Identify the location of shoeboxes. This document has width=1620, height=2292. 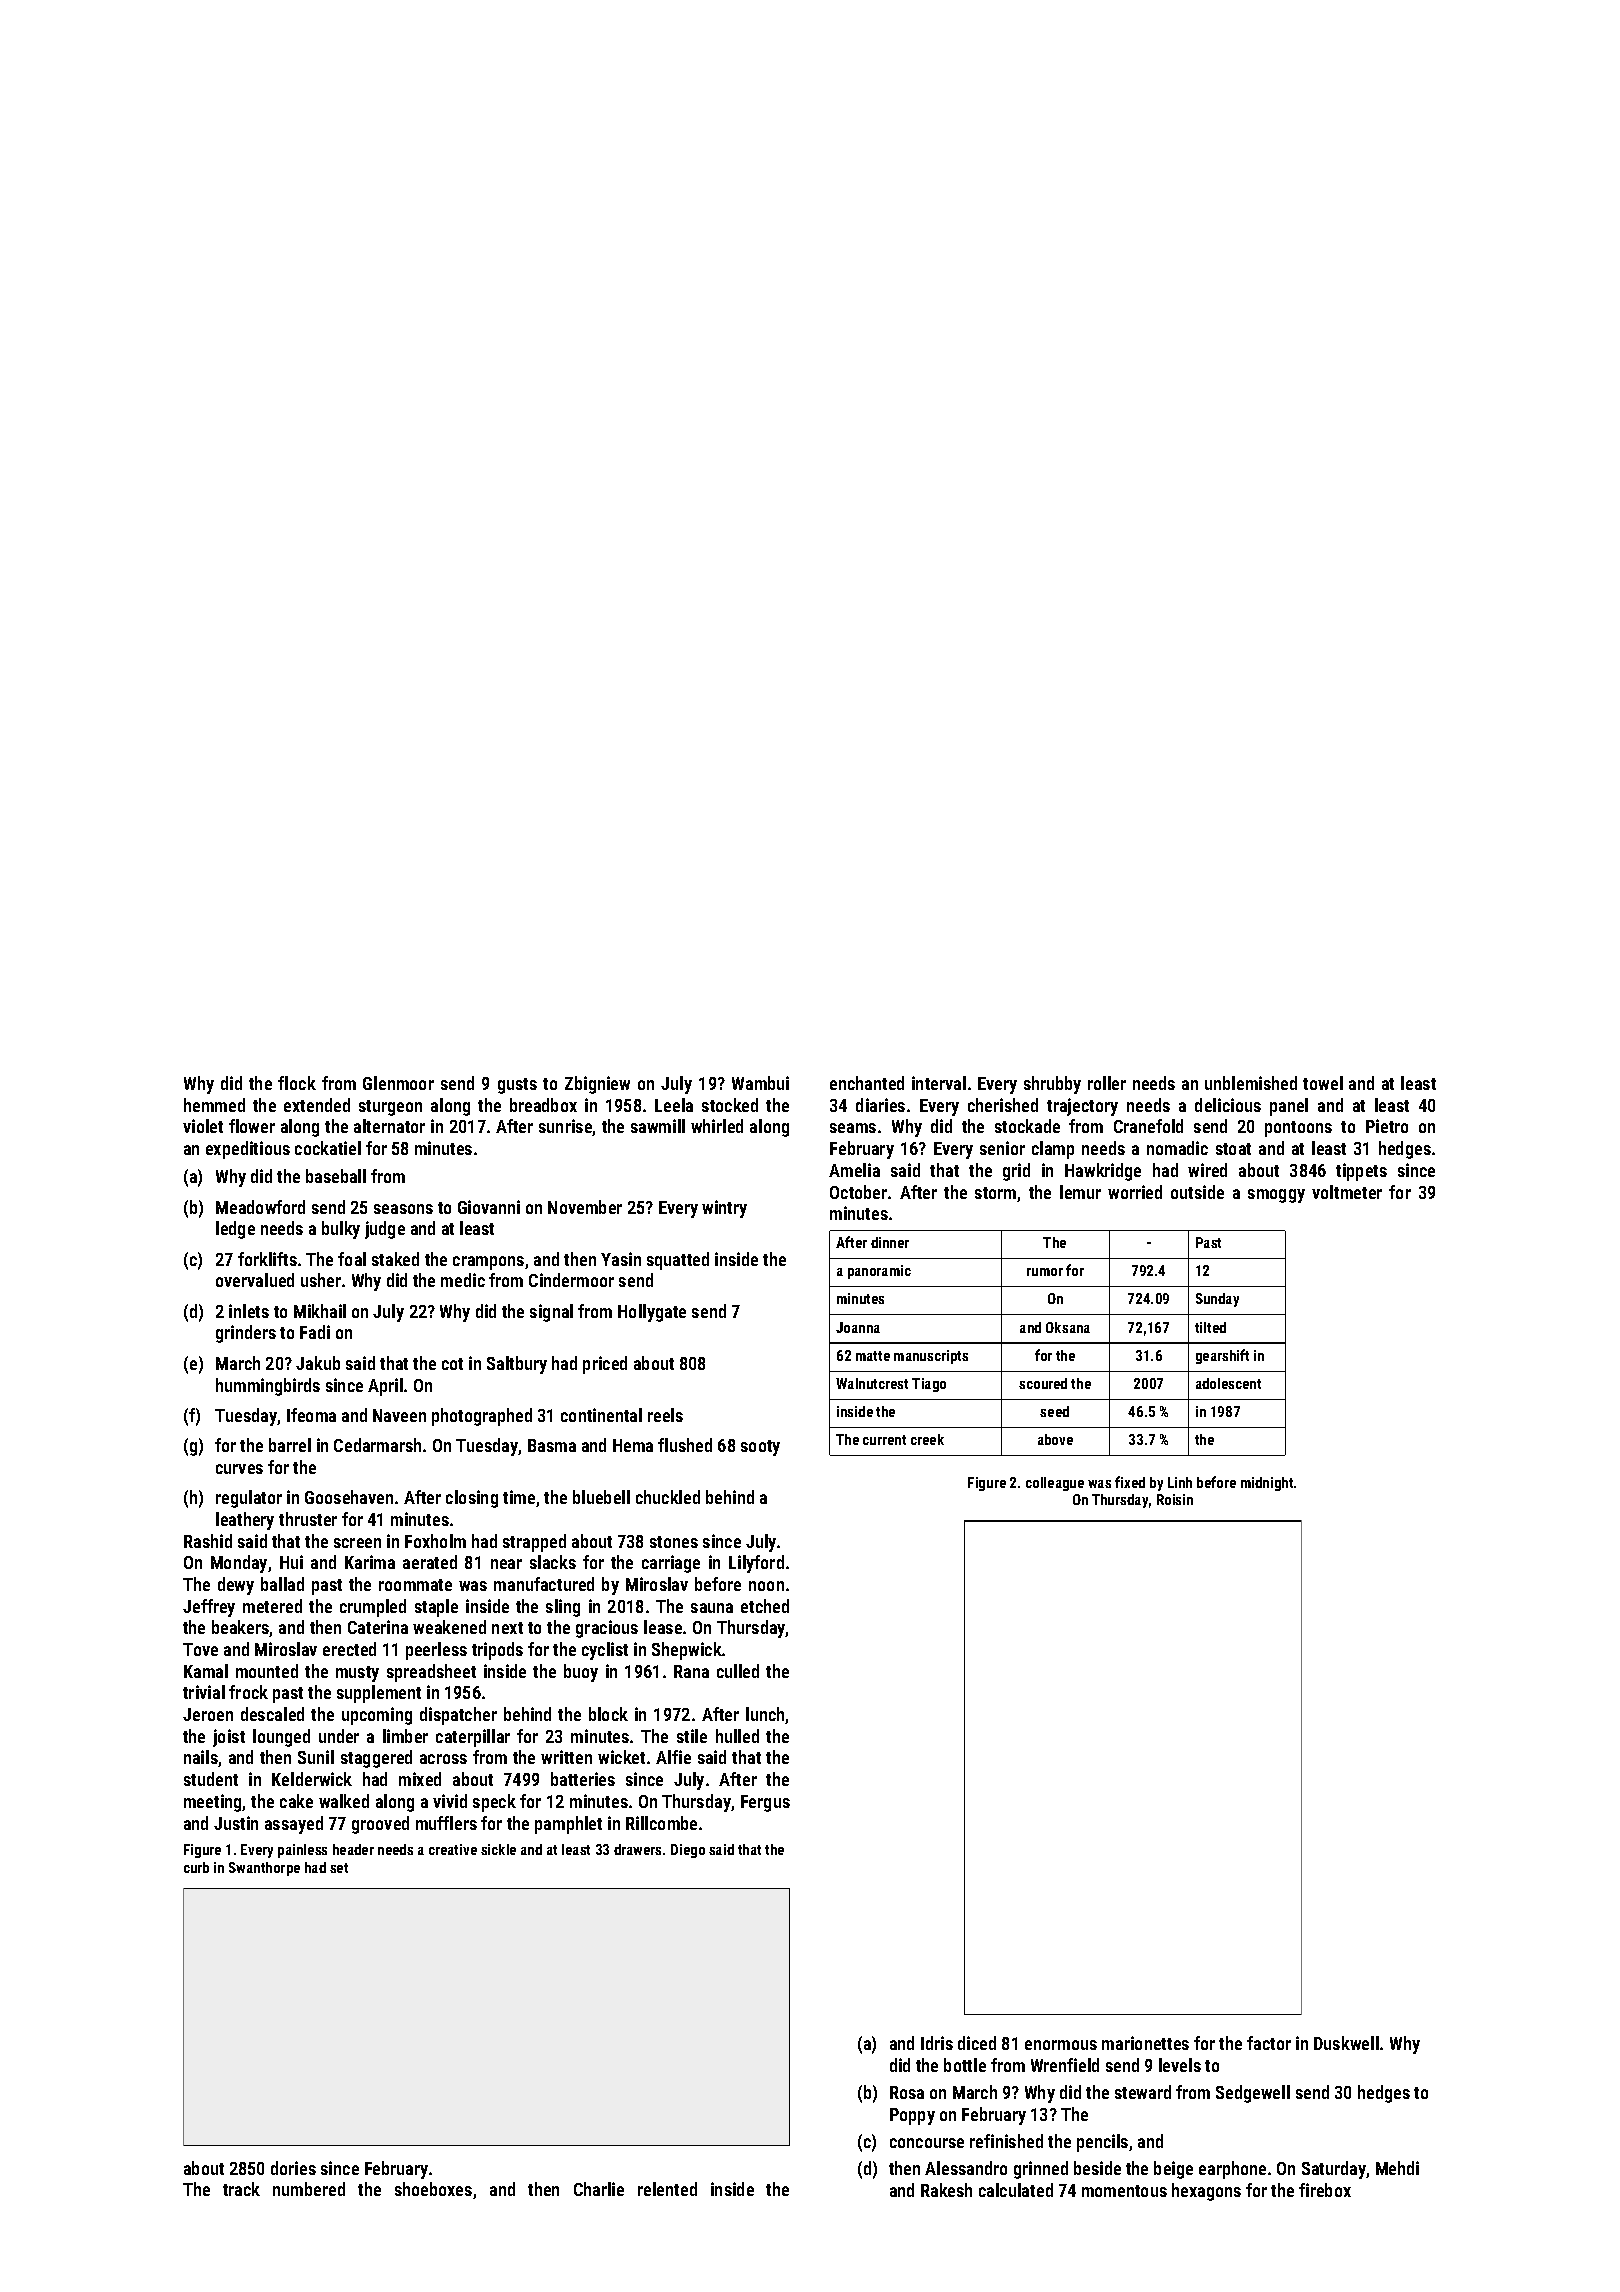
(433, 2189).
